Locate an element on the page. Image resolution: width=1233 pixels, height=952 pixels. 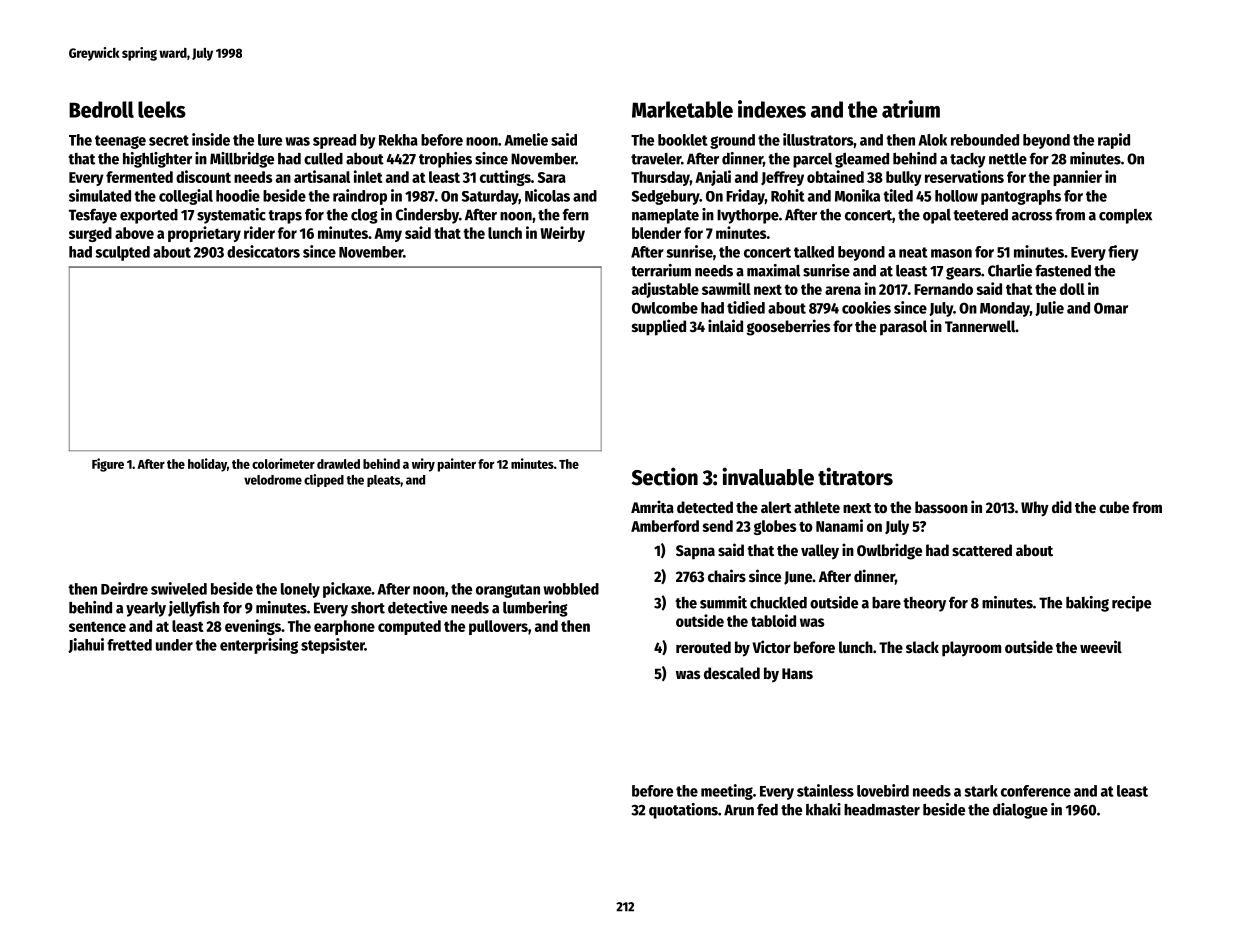
Deirdre is located at coordinates (124, 588).
